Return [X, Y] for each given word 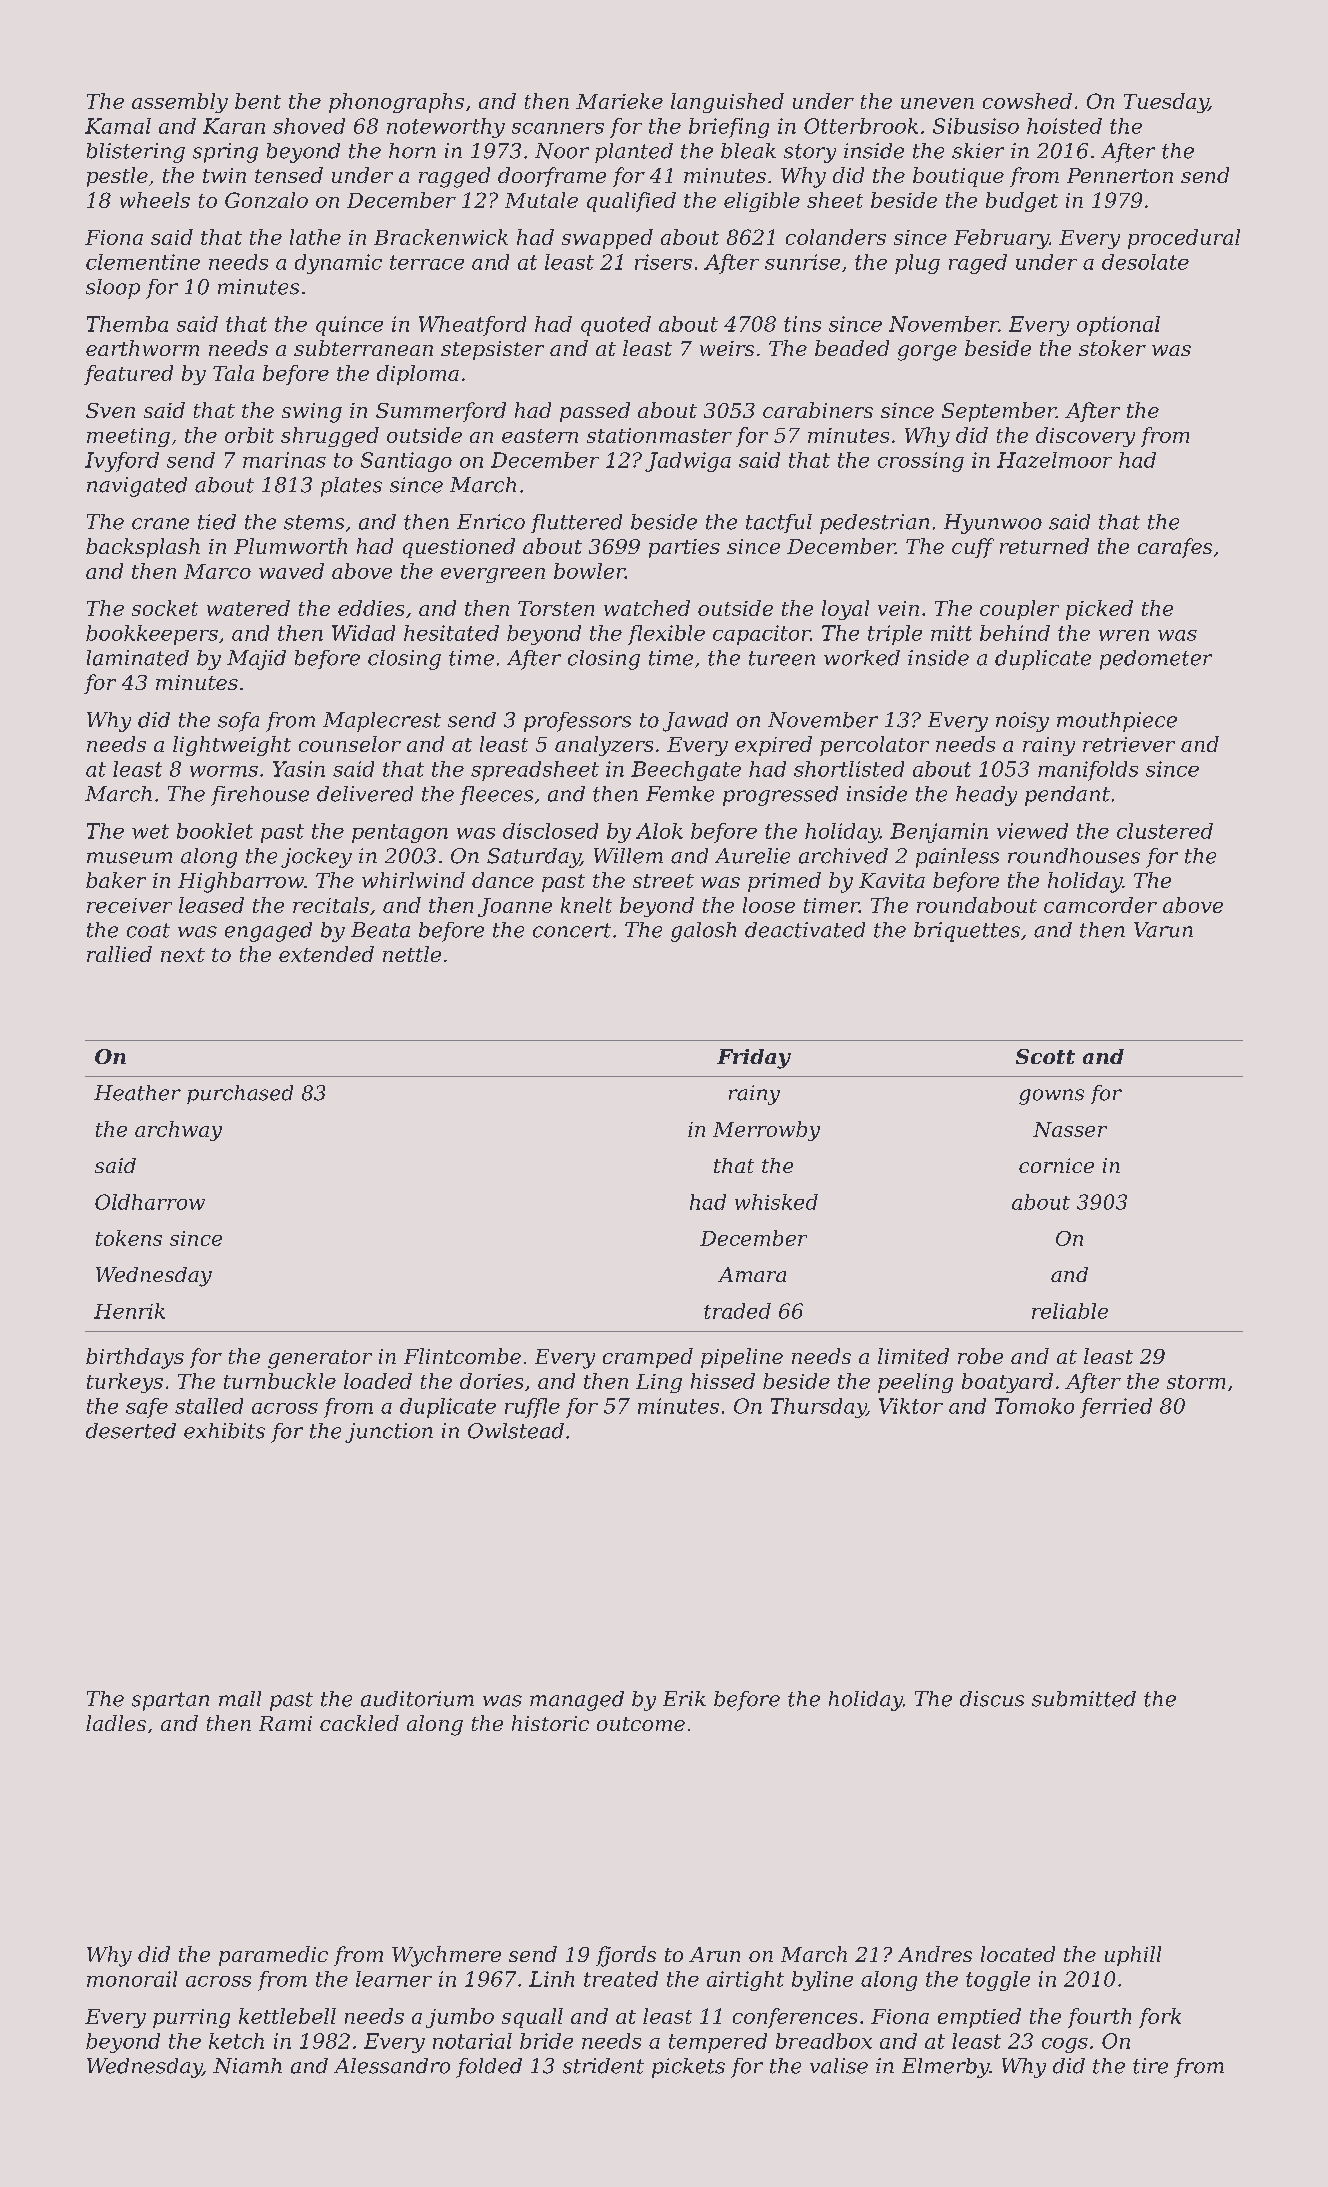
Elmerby [945, 2068]
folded [489, 2068]
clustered [1165, 831]
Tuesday [1166, 103]
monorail [132, 1979]
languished [727, 103]
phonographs [396, 103]
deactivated [805, 930]
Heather [137, 1093]
